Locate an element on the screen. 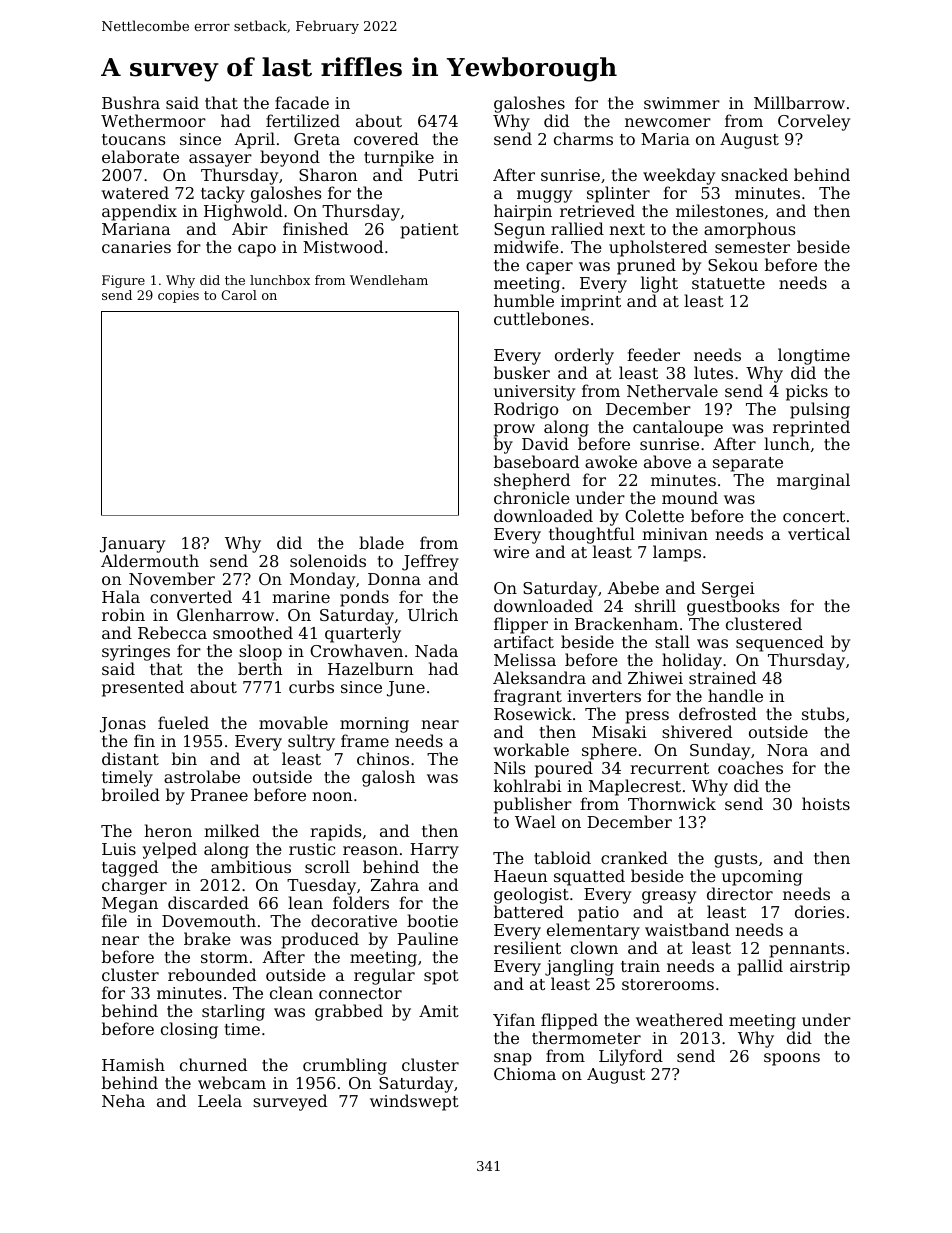 This screenshot has width=952, height=1233. covered is located at coordinates (386, 138).
